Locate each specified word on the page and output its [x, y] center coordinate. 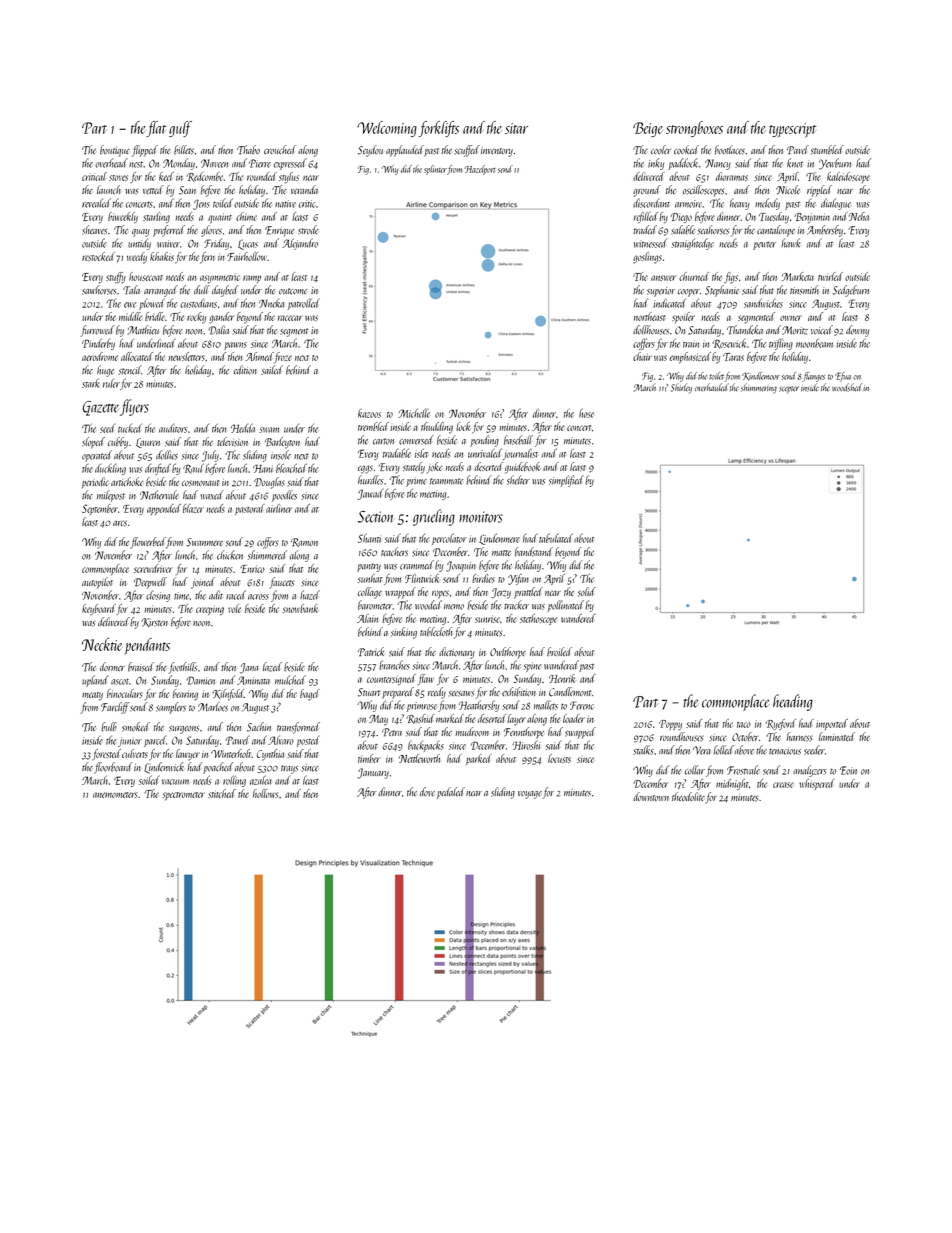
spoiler [683, 317]
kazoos [369, 413]
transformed [298, 728]
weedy [137, 258]
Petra [392, 732]
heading [793, 702]
